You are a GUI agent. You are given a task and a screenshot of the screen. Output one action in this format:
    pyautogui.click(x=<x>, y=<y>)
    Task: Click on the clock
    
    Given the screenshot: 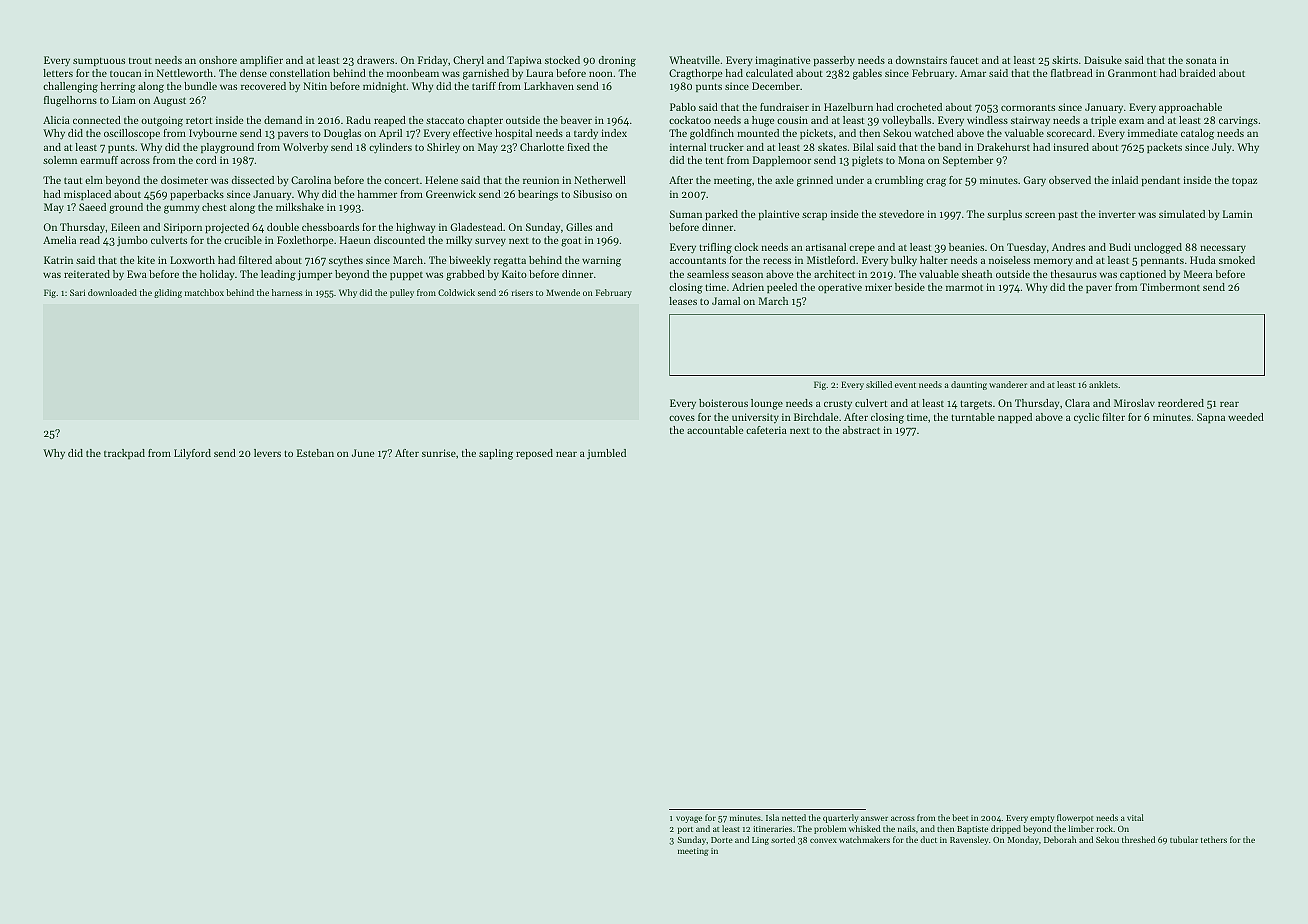 What is the action you would take?
    pyautogui.click(x=746, y=247)
